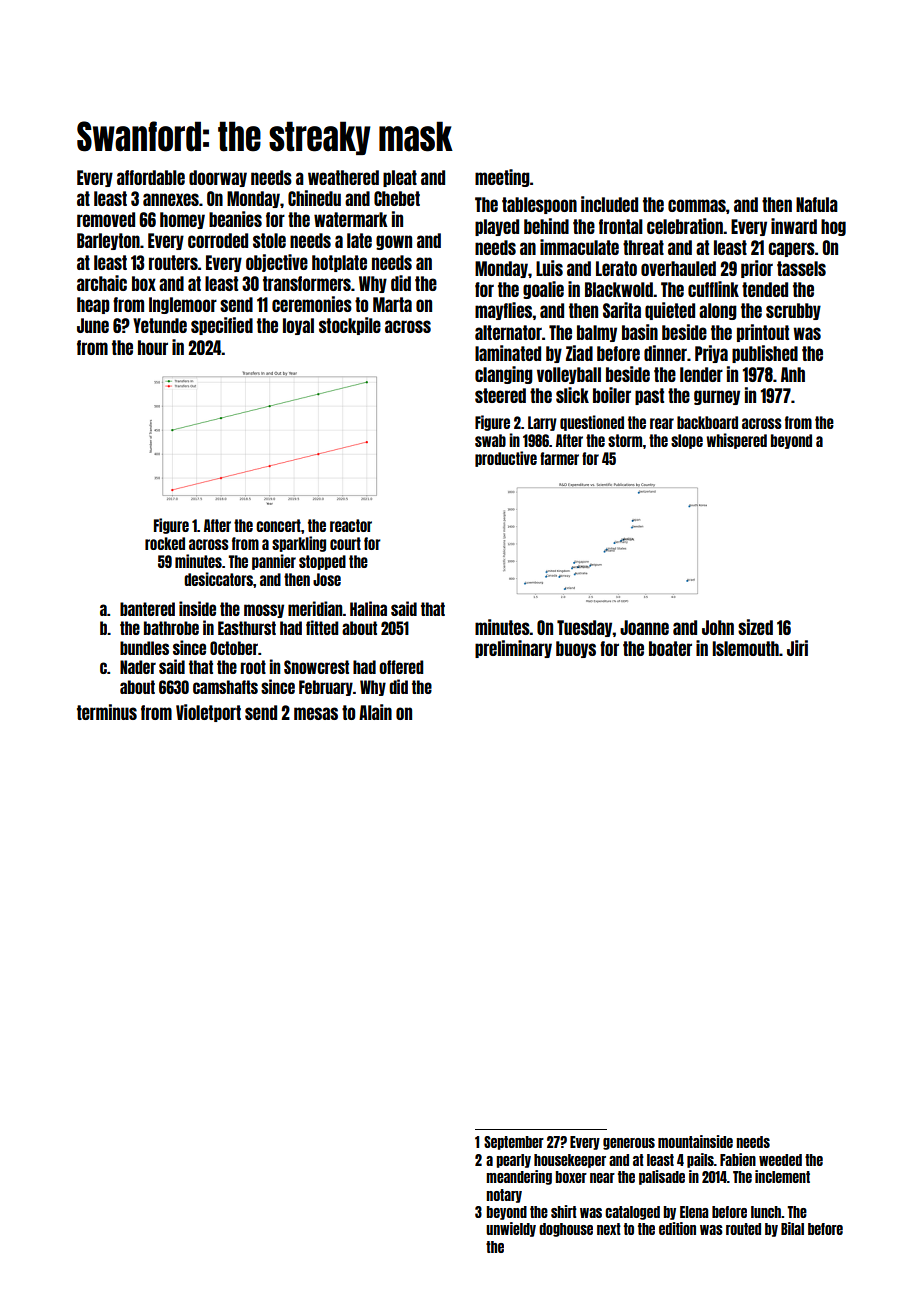  What do you see at coordinates (793, 374) in the screenshot?
I see `Anh` at bounding box center [793, 374].
